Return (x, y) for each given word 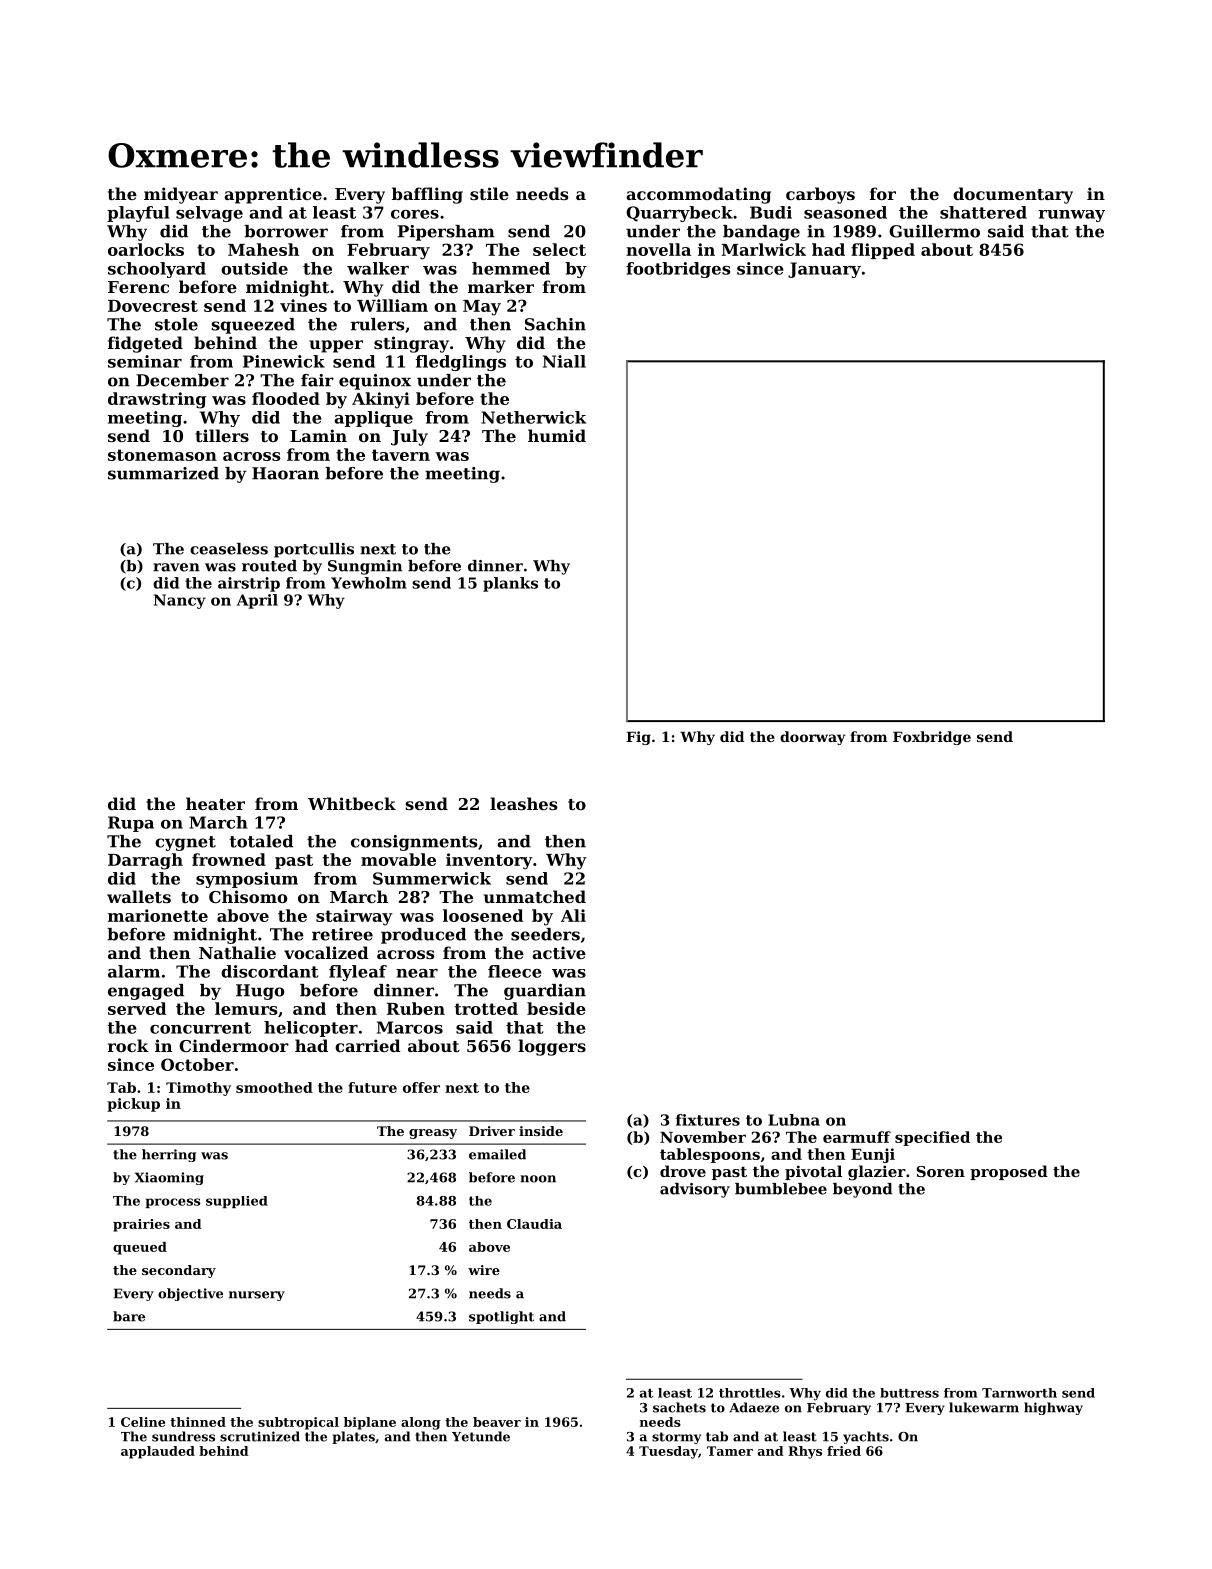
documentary (1013, 195)
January (824, 270)
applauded (158, 1452)
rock (128, 1045)
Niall (564, 361)
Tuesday (668, 1452)
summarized (163, 473)
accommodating (698, 195)
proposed (1009, 1172)
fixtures (708, 1120)
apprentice (273, 195)
